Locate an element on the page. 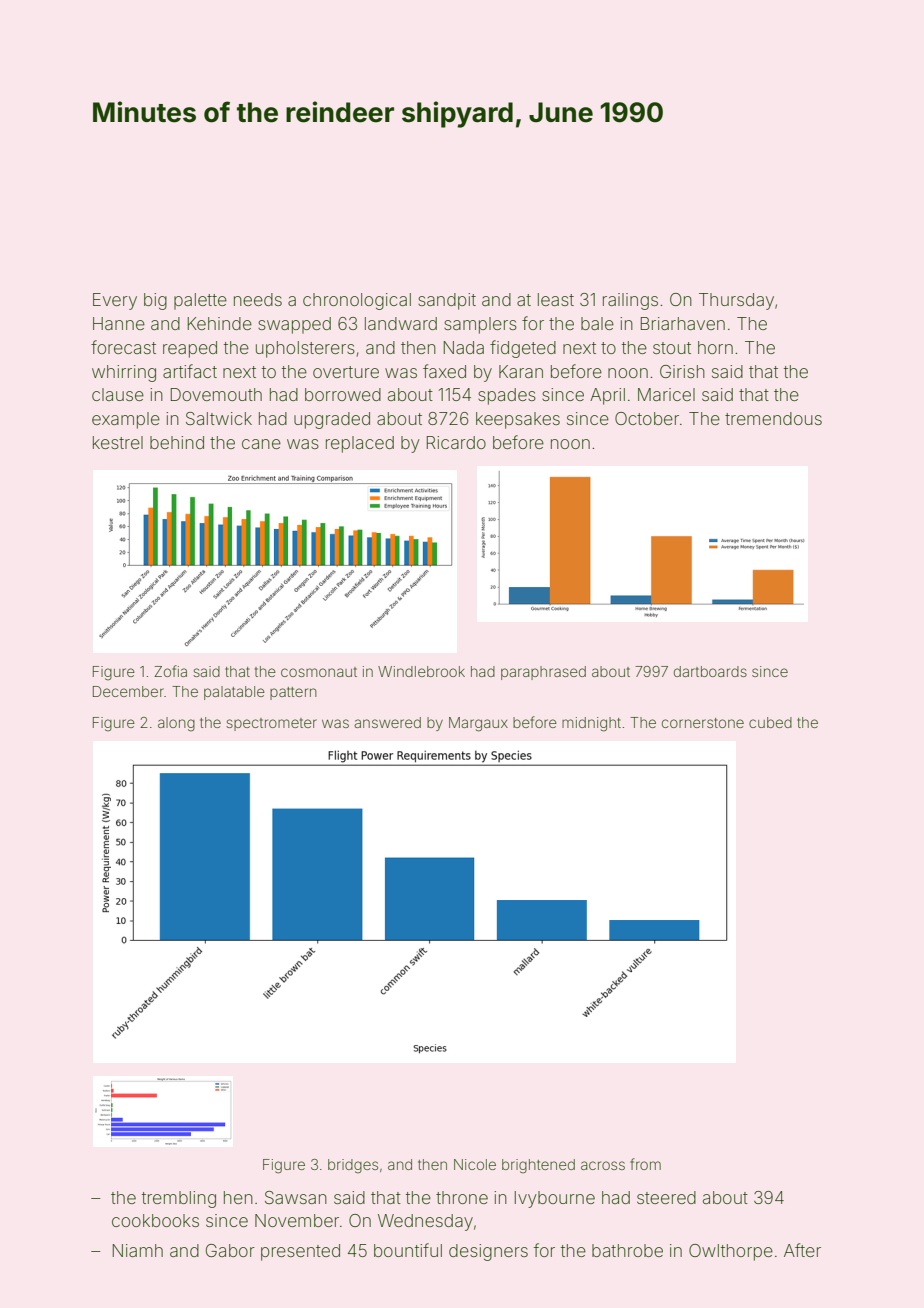 The image size is (924, 1308). After is located at coordinates (802, 1250).
